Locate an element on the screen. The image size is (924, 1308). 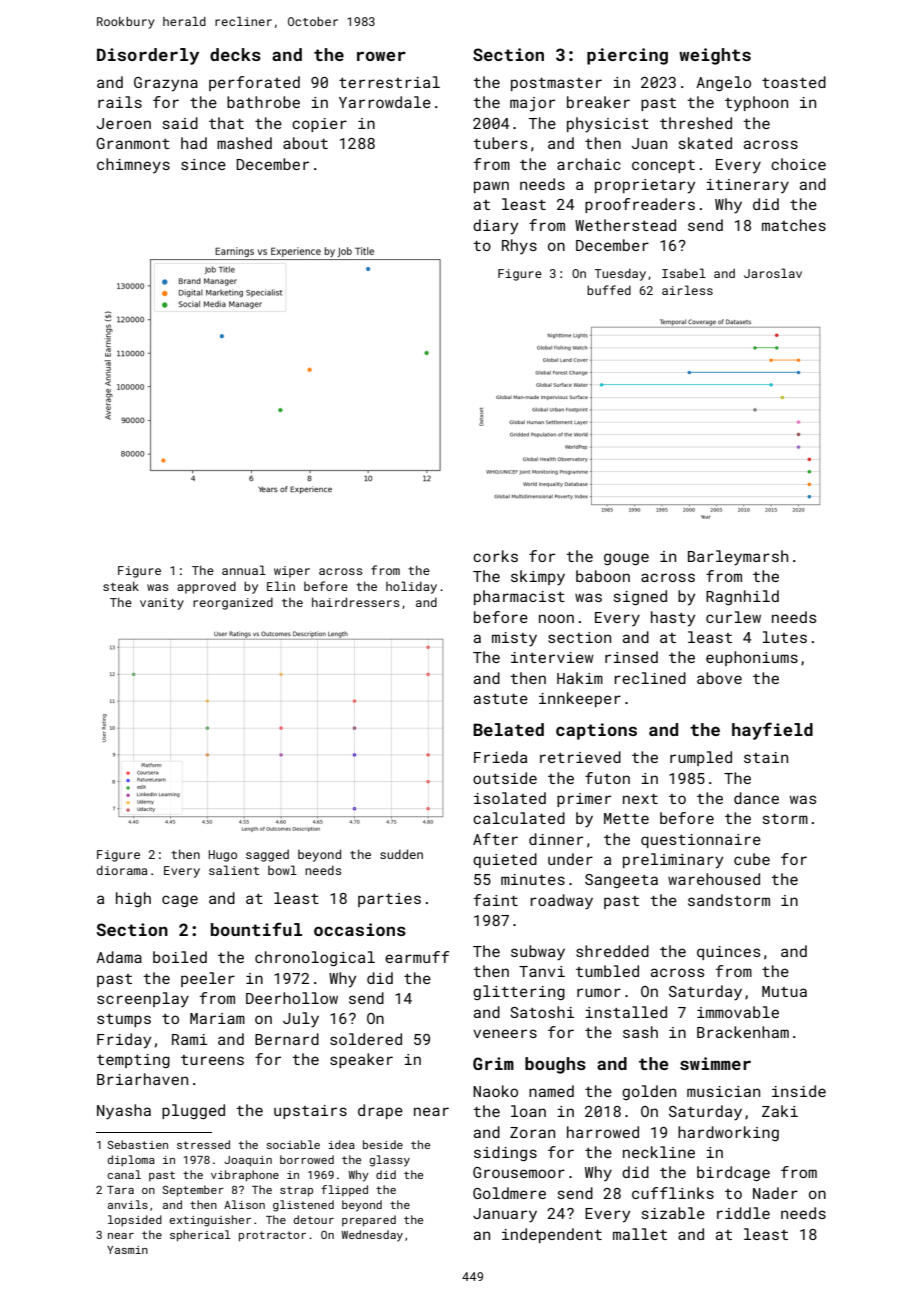
wiper is located at coordinates (292, 572).
